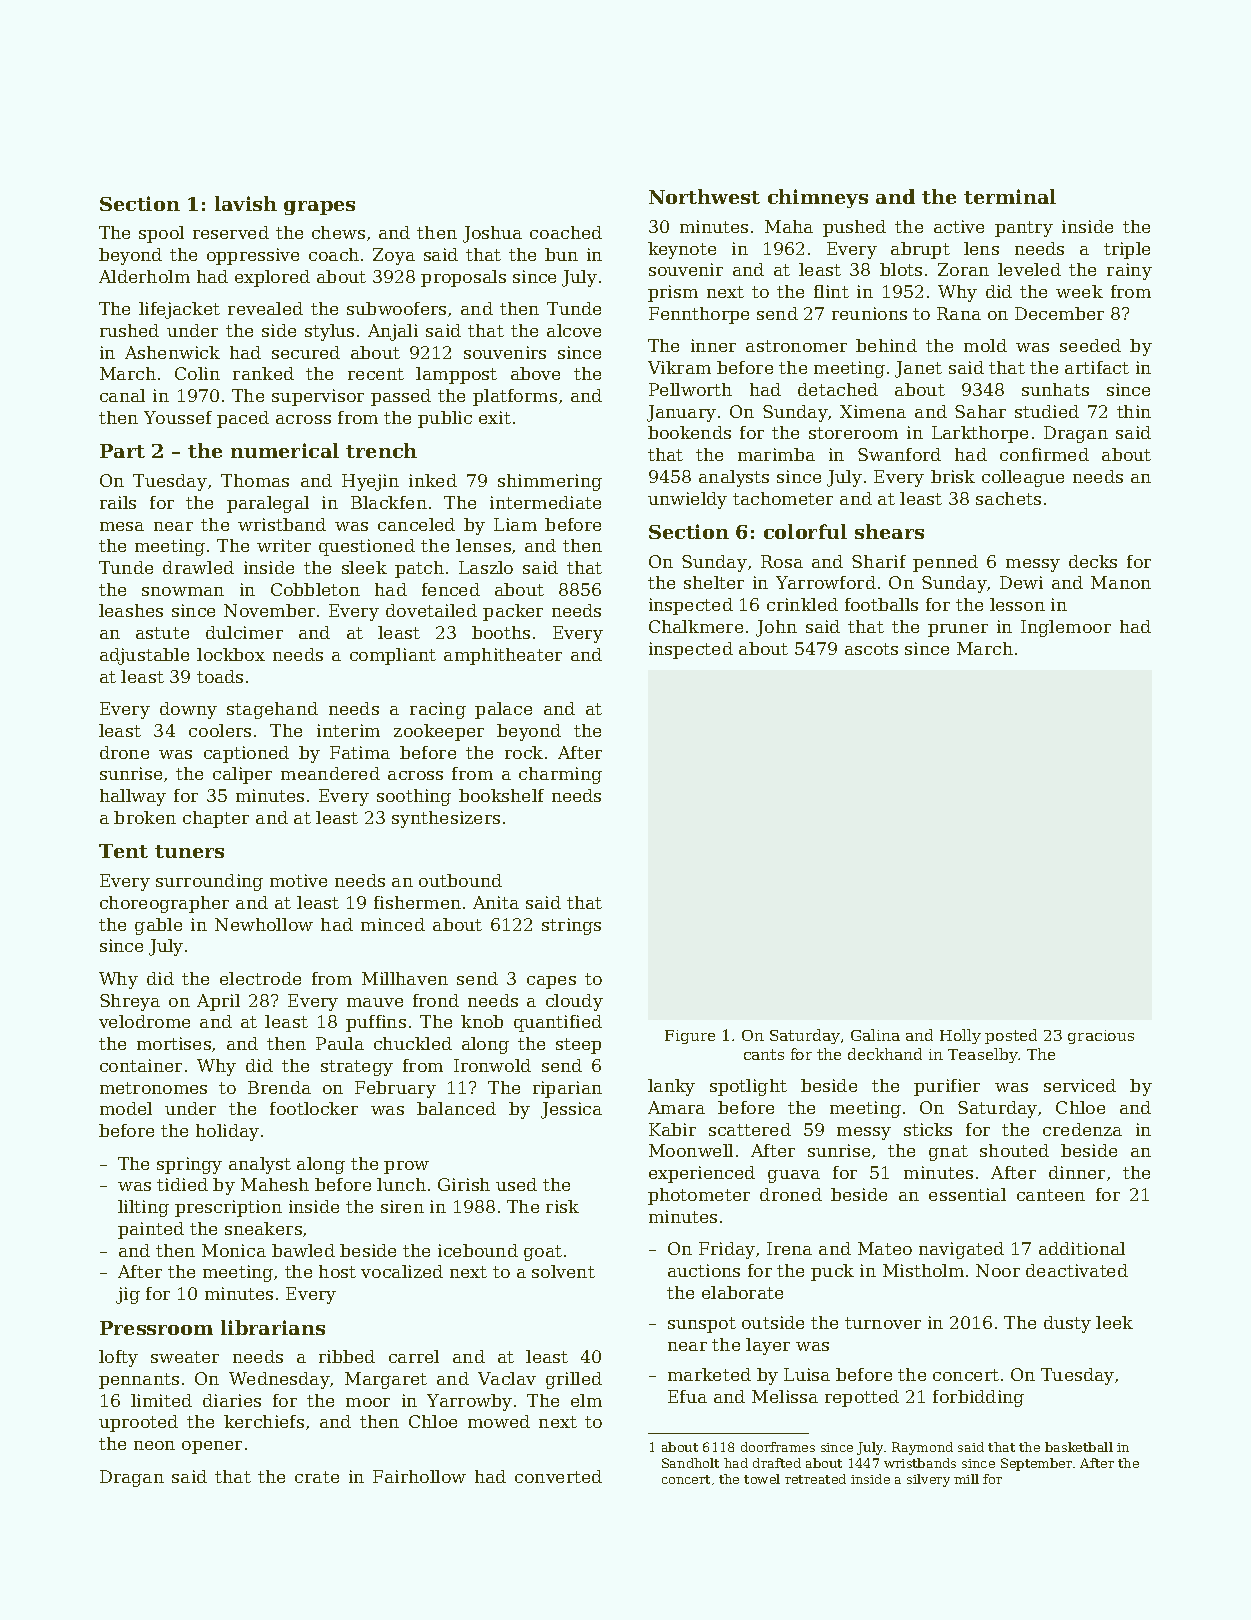 The height and width of the screenshot is (1620, 1251). I want to click on balanced, so click(456, 1108).
